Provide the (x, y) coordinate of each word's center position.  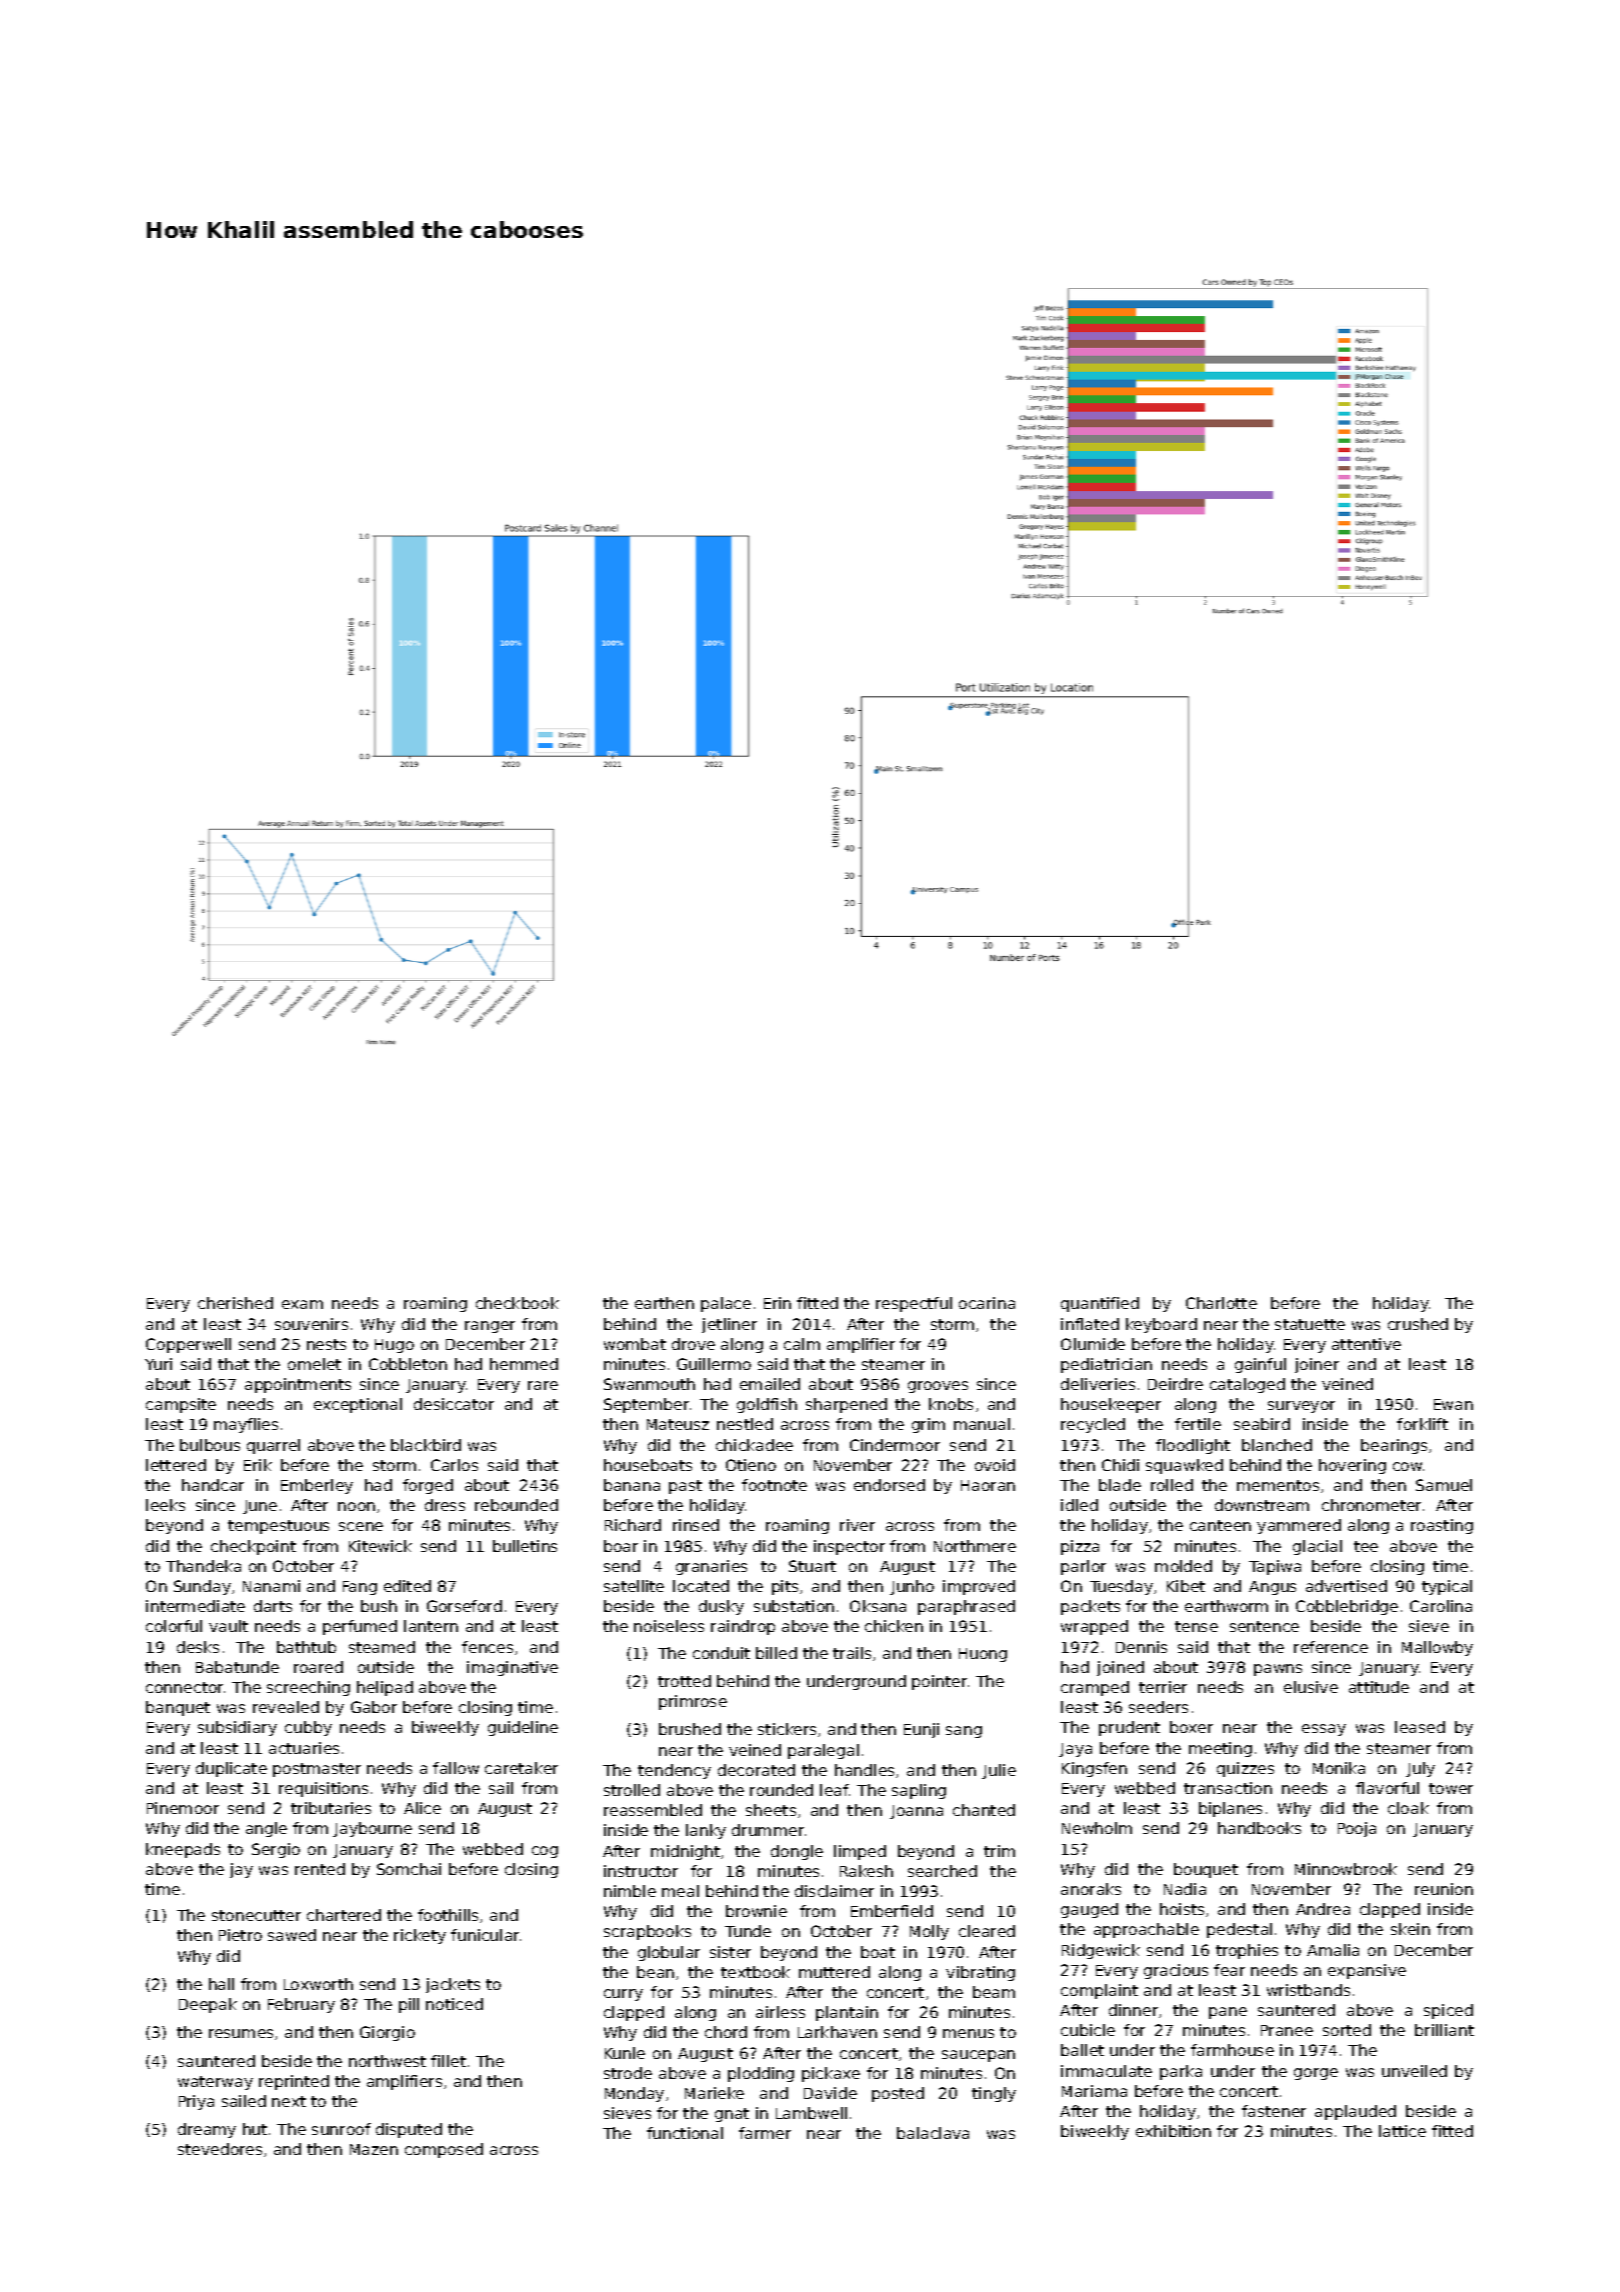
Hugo (394, 1346)
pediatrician (1106, 1365)
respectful (914, 1304)
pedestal (1239, 1930)
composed (444, 2150)
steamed (382, 1647)
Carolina (1441, 1606)
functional (685, 2133)
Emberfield (892, 1911)
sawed (292, 1935)
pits (785, 1587)
